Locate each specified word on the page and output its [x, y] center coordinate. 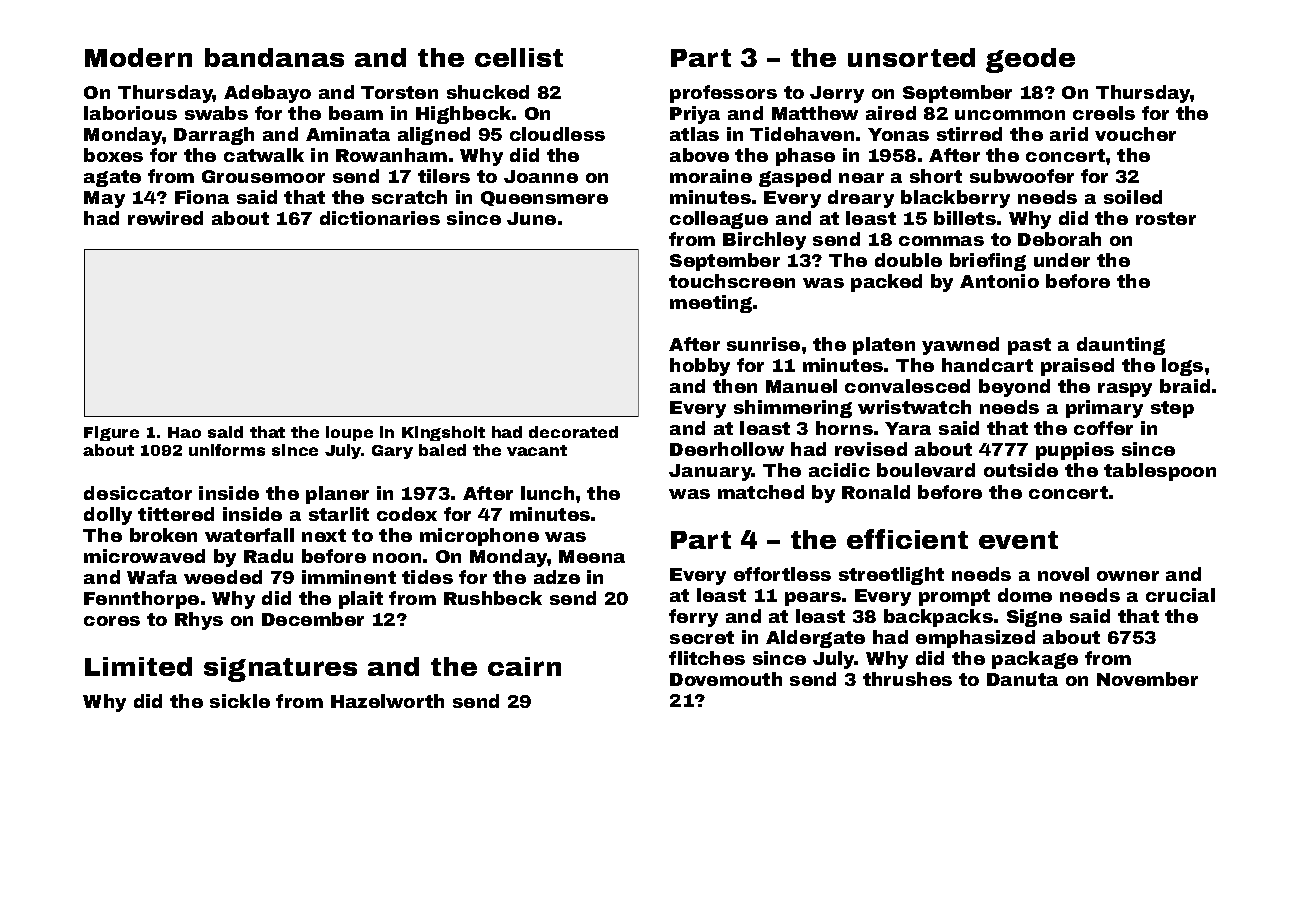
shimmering [793, 409]
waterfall [249, 535]
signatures [280, 669]
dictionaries [380, 218]
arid [1069, 134]
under [1062, 260]
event [1018, 540]
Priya [695, 115]
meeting [711, 304]
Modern [138, 57]
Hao [184, 432]
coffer [1103, 428]
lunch [547, 493]
